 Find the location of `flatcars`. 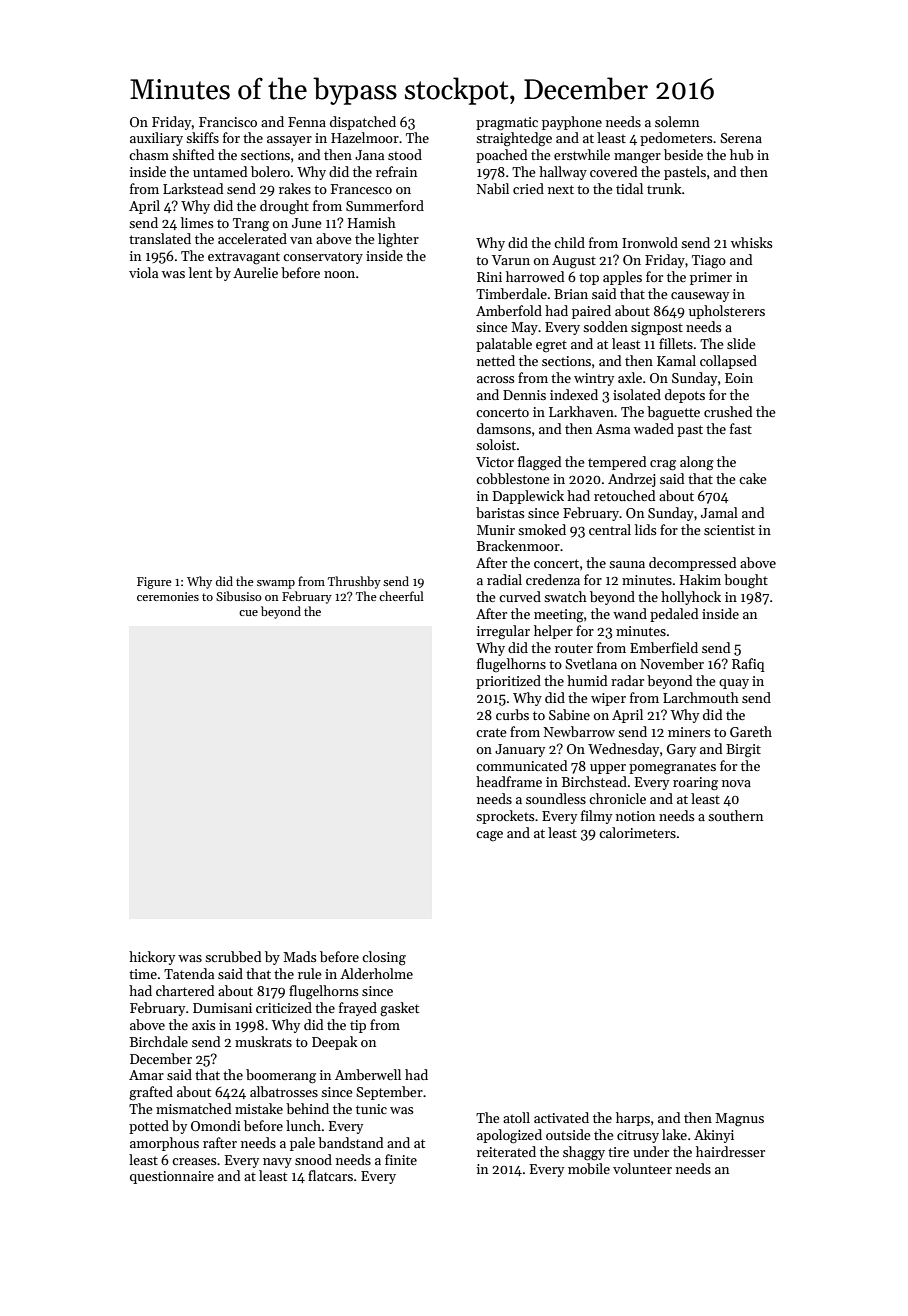

flatcars is located at coordinates (330, 1175).
